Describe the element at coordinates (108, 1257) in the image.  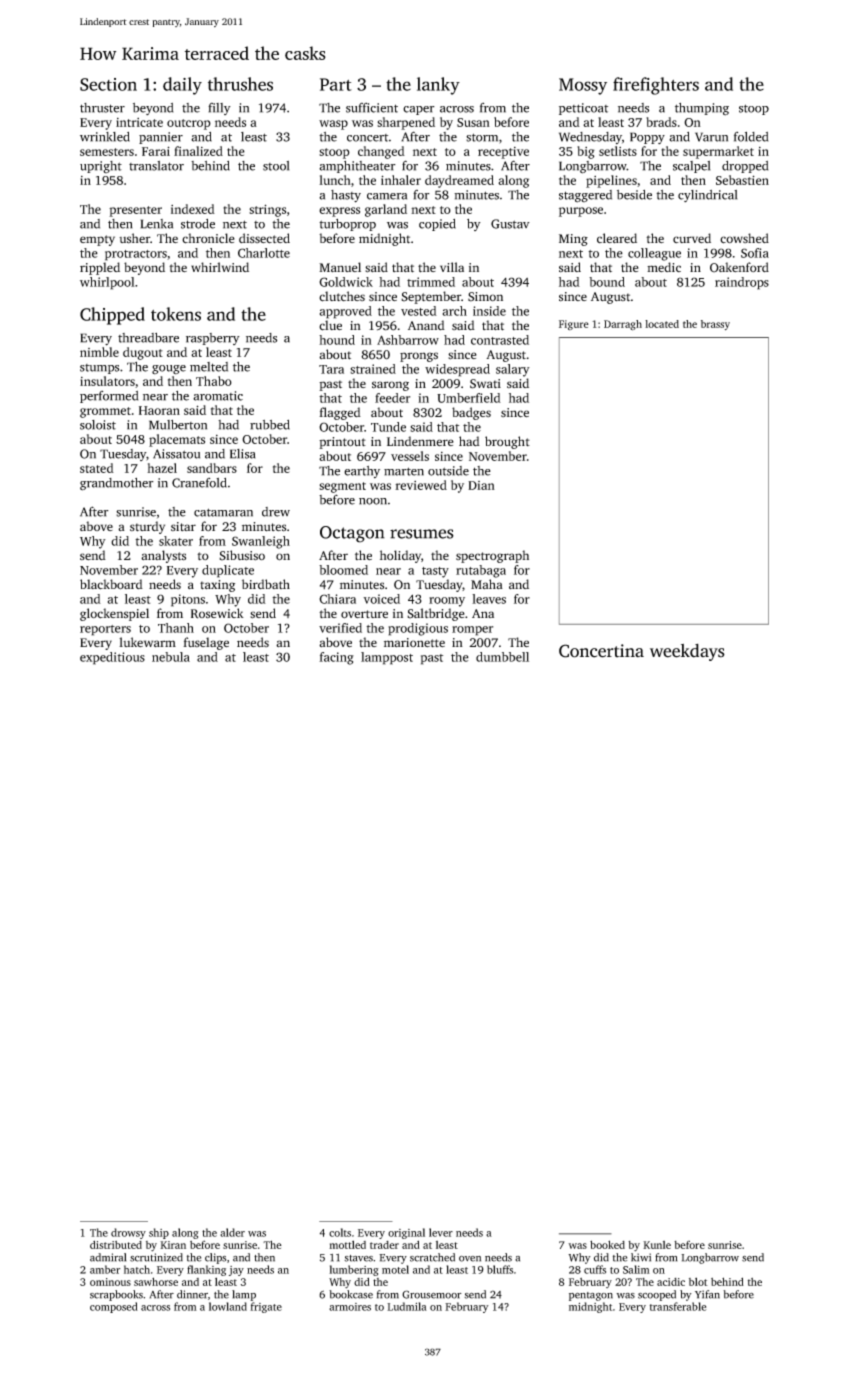
I see `admiral` at that location.
